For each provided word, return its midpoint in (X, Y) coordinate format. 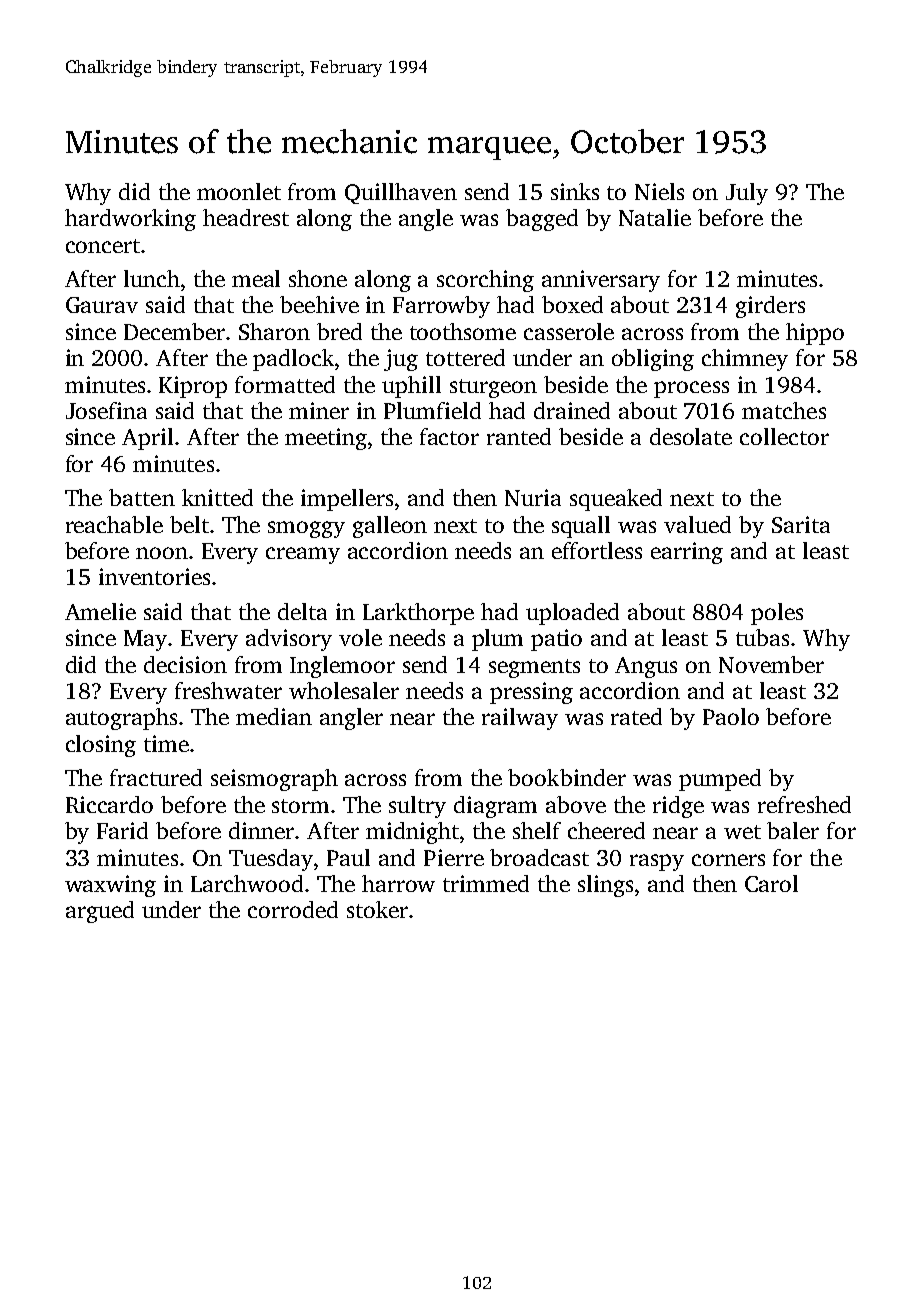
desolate (691, 436)
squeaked (616, 500)
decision (185, 664)
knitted (217, 497)
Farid (122, 830)
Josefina (106, 410)
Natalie (655, 217)
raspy (657, 862)
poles (777, 614)
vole (360, 637)
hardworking (130, 220)
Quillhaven (401, 193)
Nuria (533, 497)
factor (449, 436)
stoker (377, 909)
